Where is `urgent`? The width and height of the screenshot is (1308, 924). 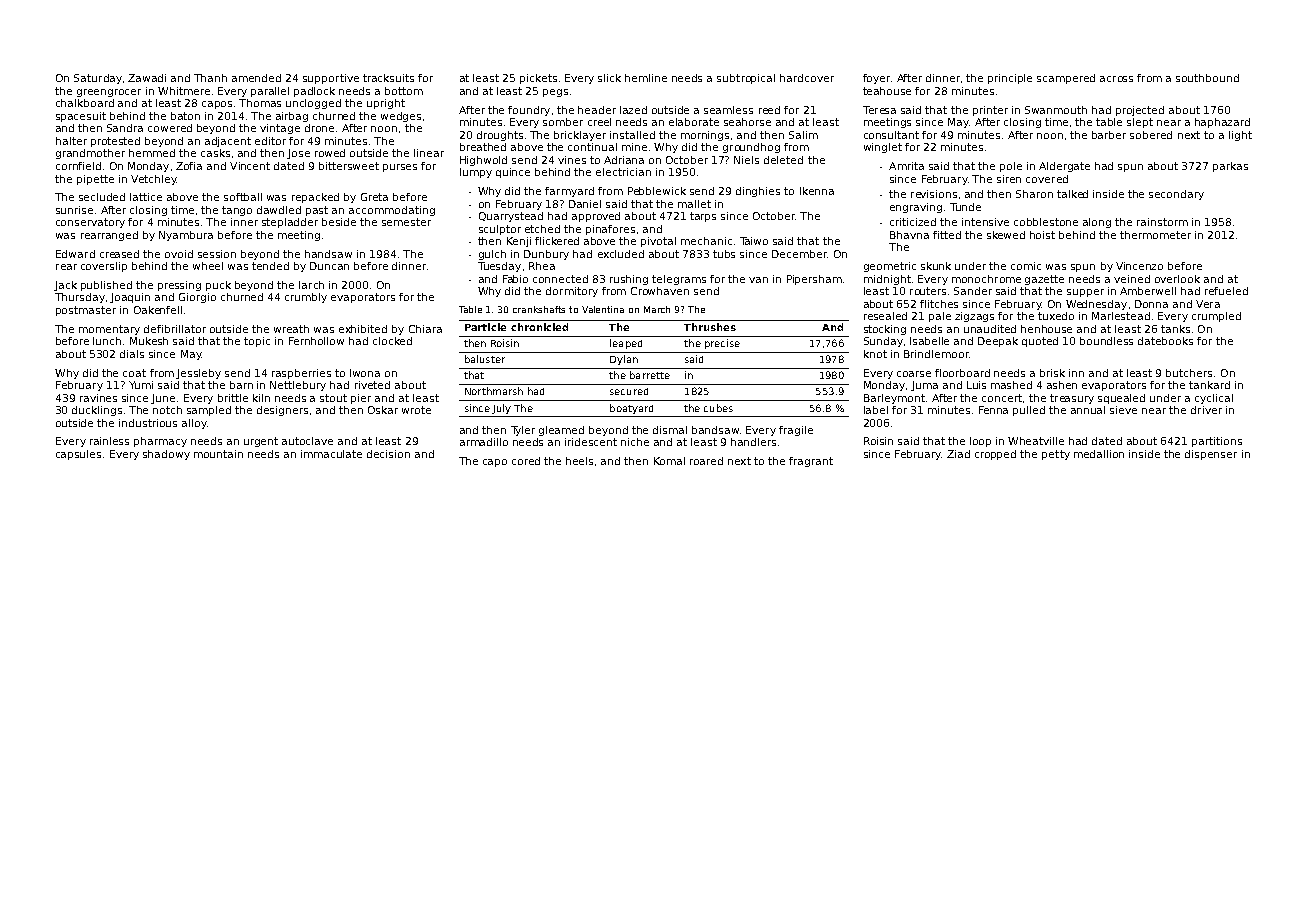
urgent is located at coordinates (261, 442).
